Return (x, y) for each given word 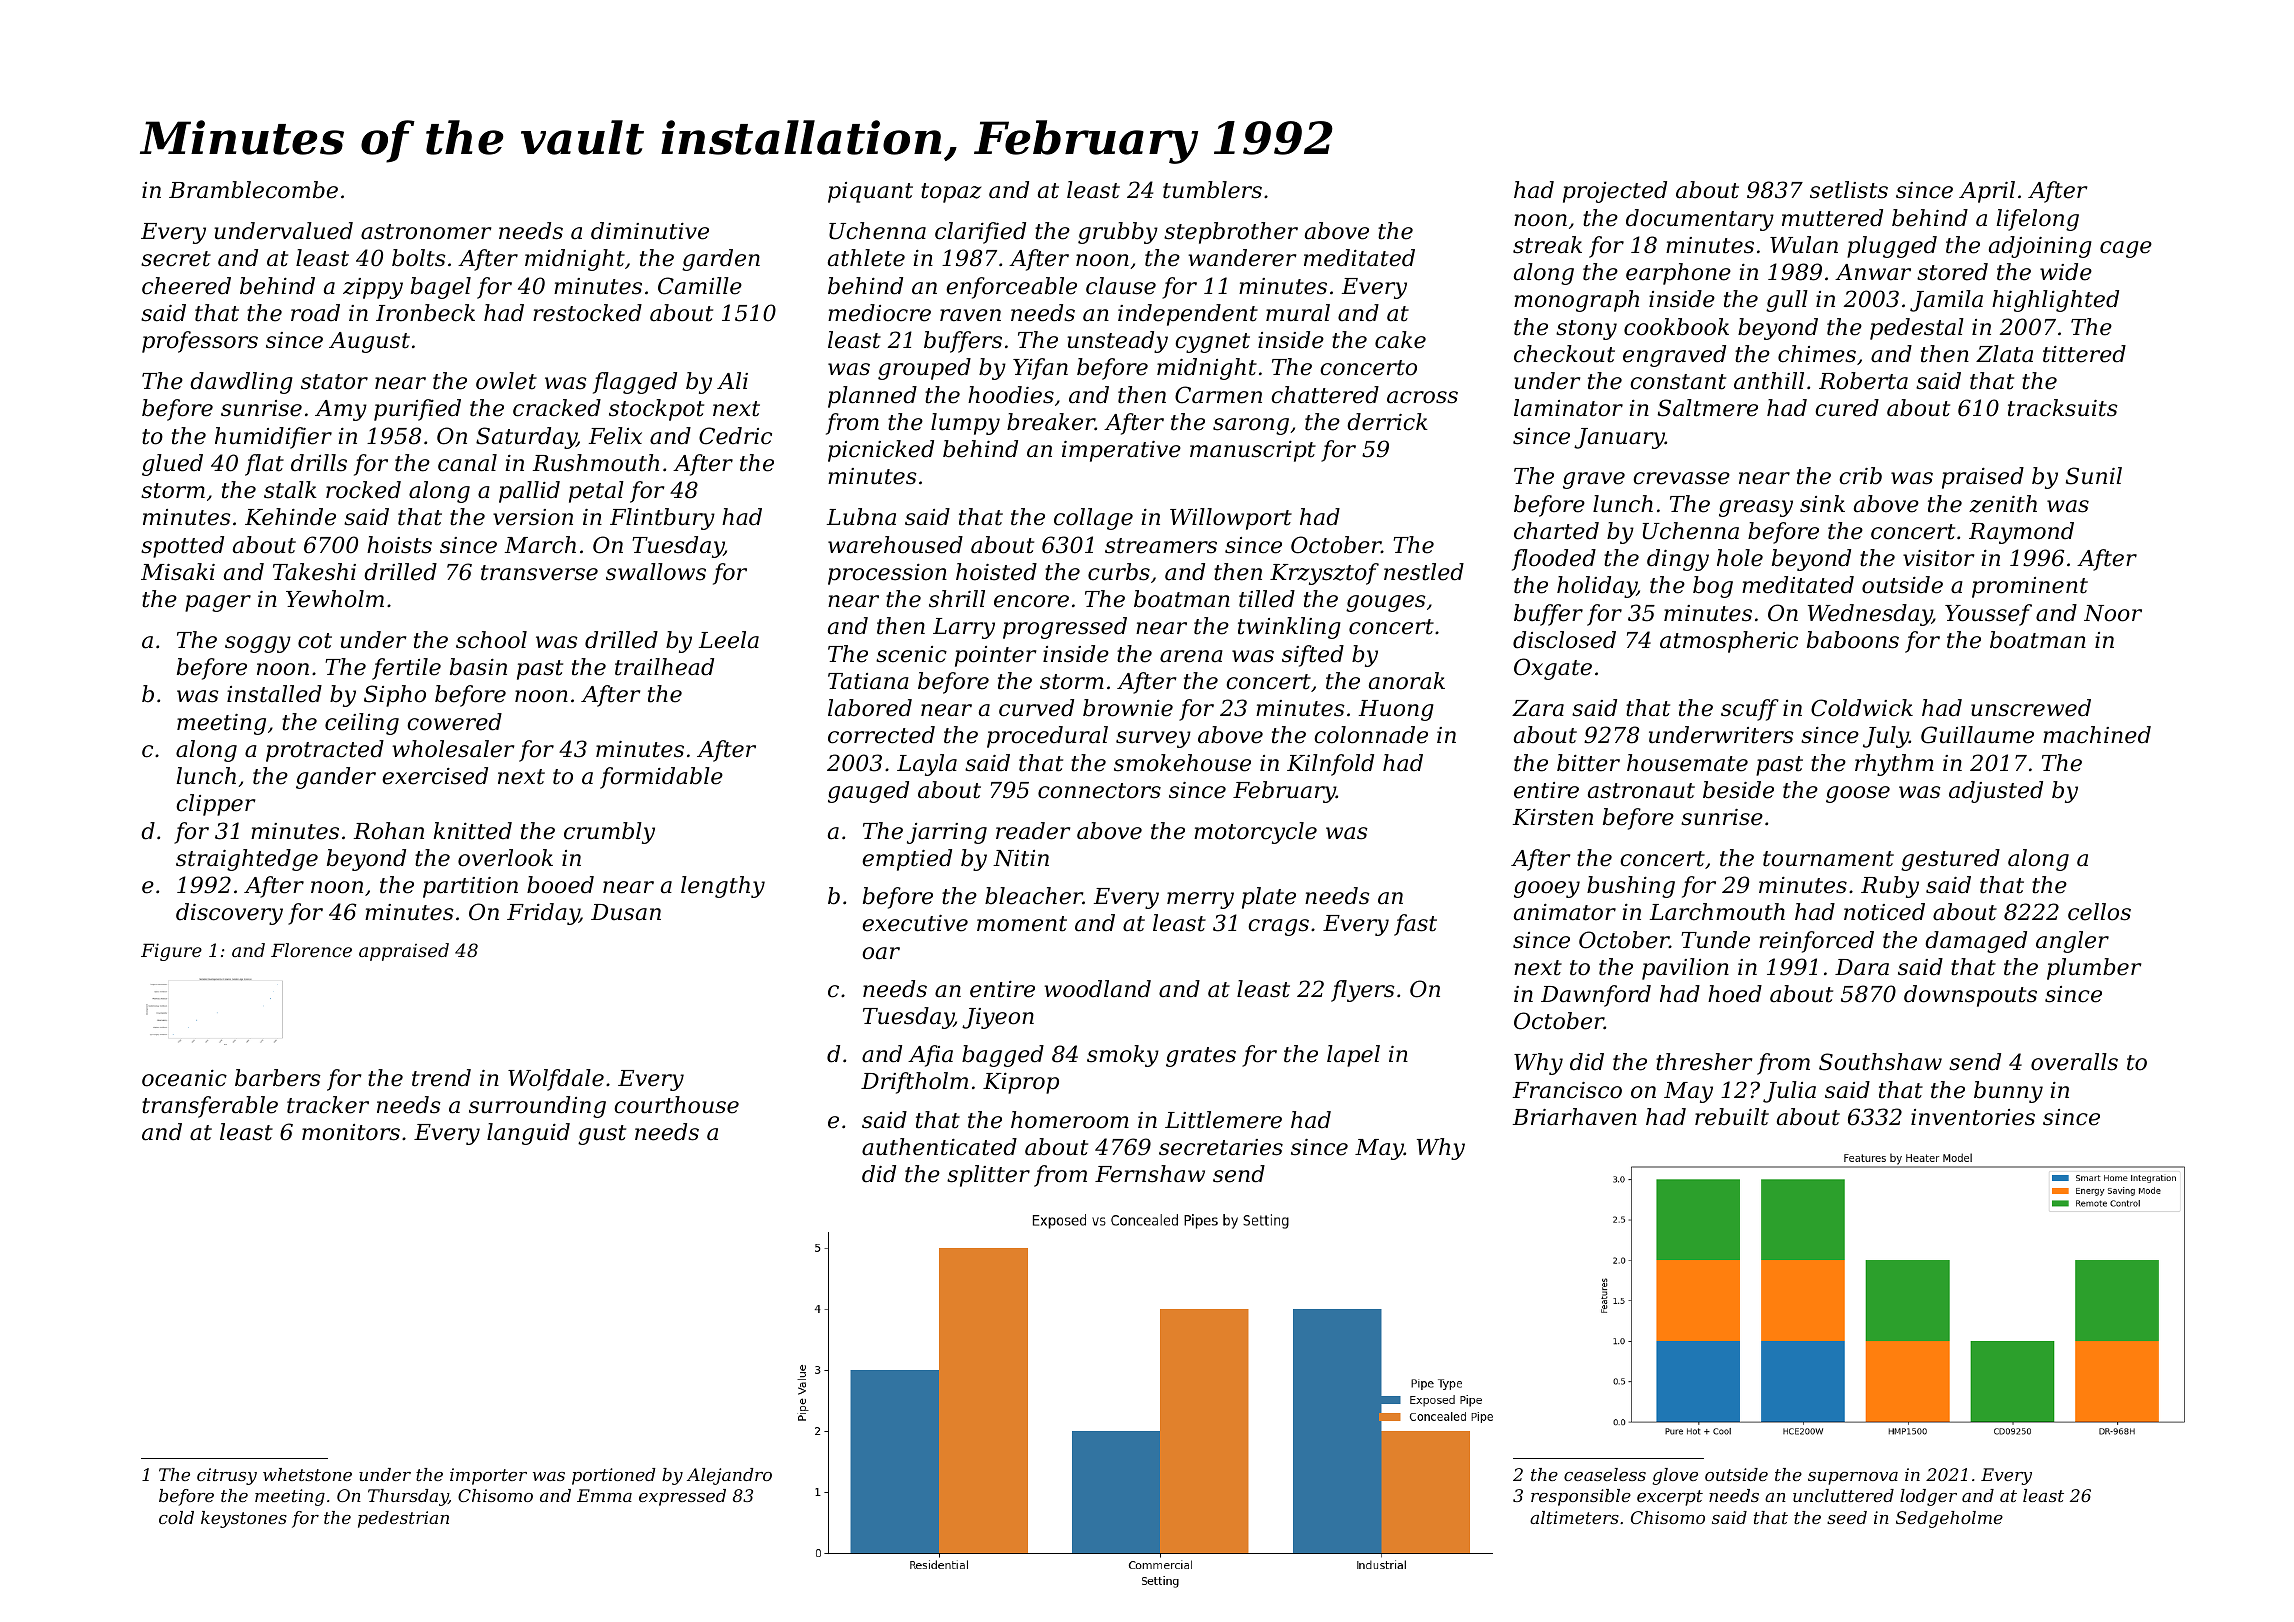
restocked (587, 313)
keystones (244, 1519)
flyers (1363, 991)
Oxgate (1553, 669)
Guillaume (1977, 735)
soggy (258, 644)
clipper (215, 805)
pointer (995, 656)
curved (1036, 708)
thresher (1704, 1062)
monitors (351, 1132)
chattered (1325, 395)
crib (1860, 476)
